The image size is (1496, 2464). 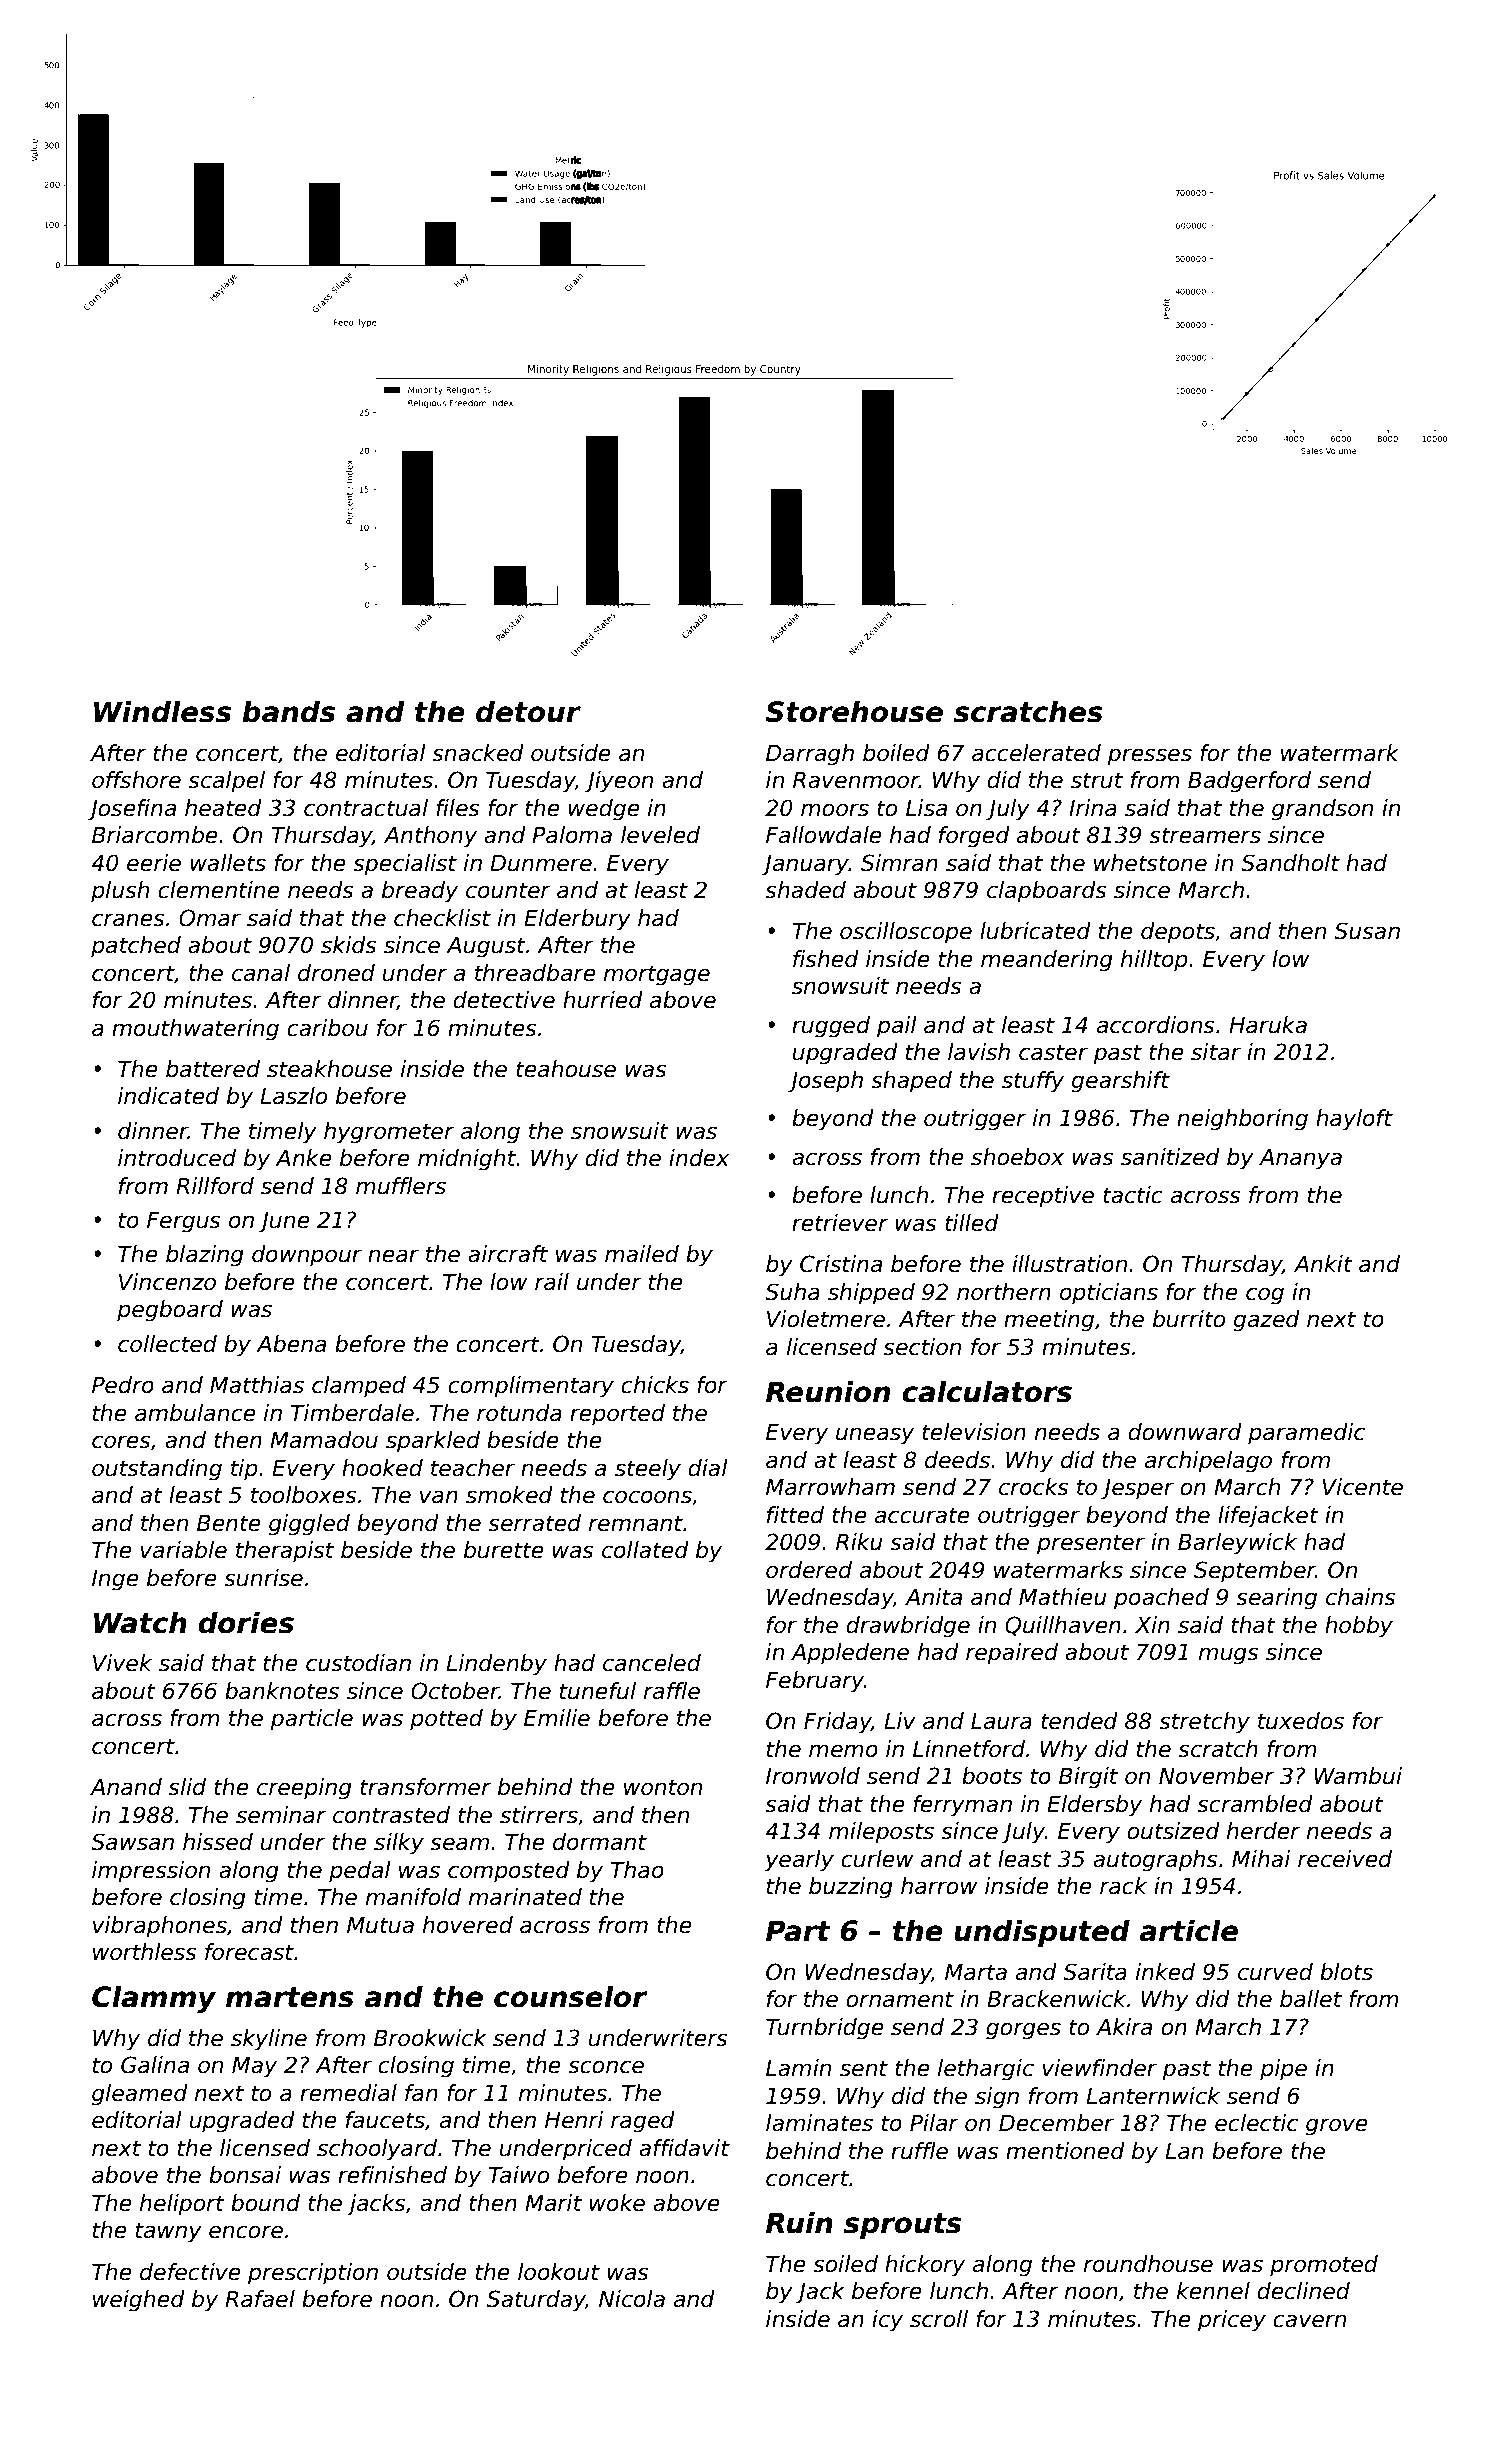 I want to click on Ananya, so click(x=1300, y=1159).
